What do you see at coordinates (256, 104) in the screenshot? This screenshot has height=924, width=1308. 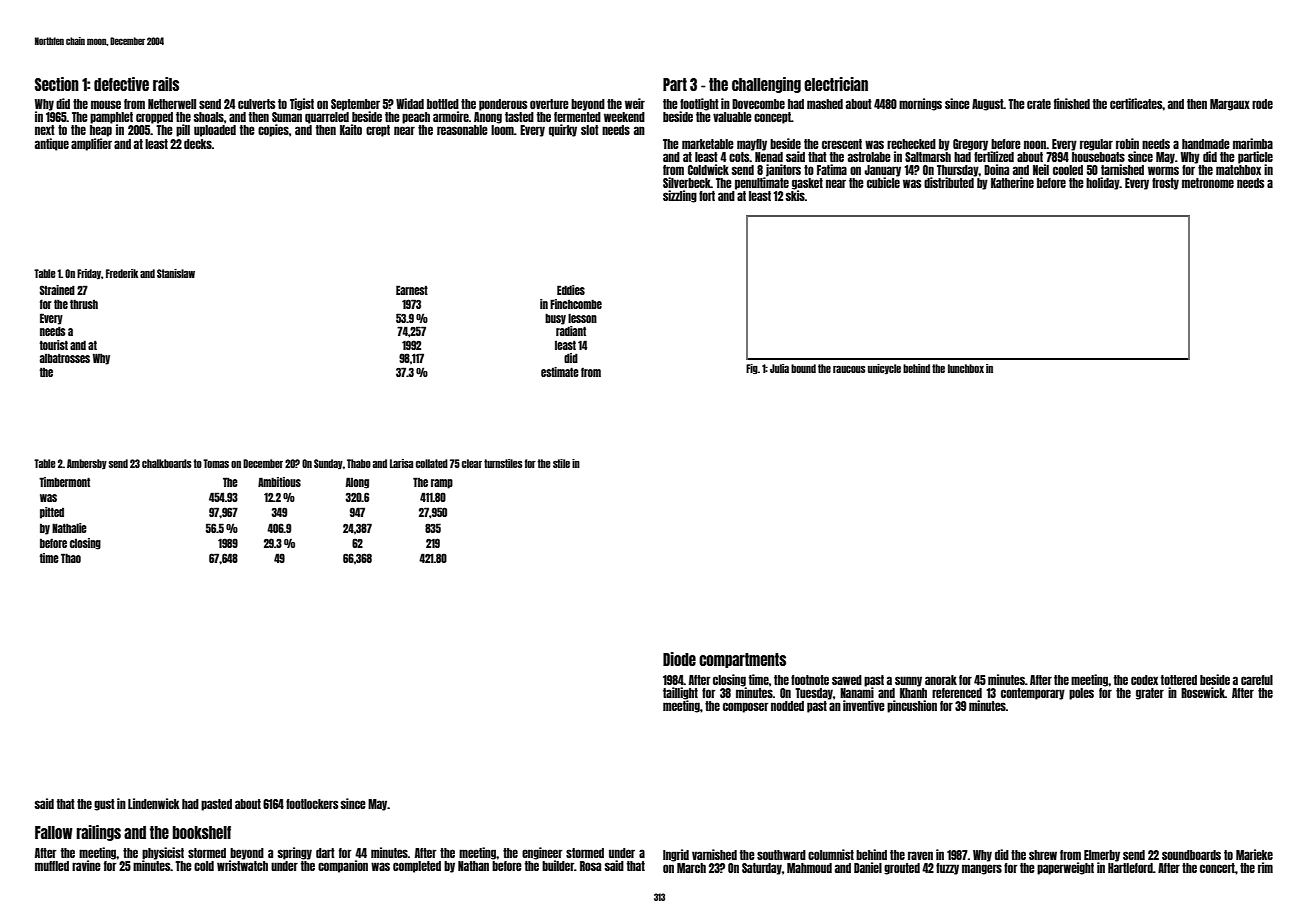 I see `culverts` at bounding box center [256, 104].
